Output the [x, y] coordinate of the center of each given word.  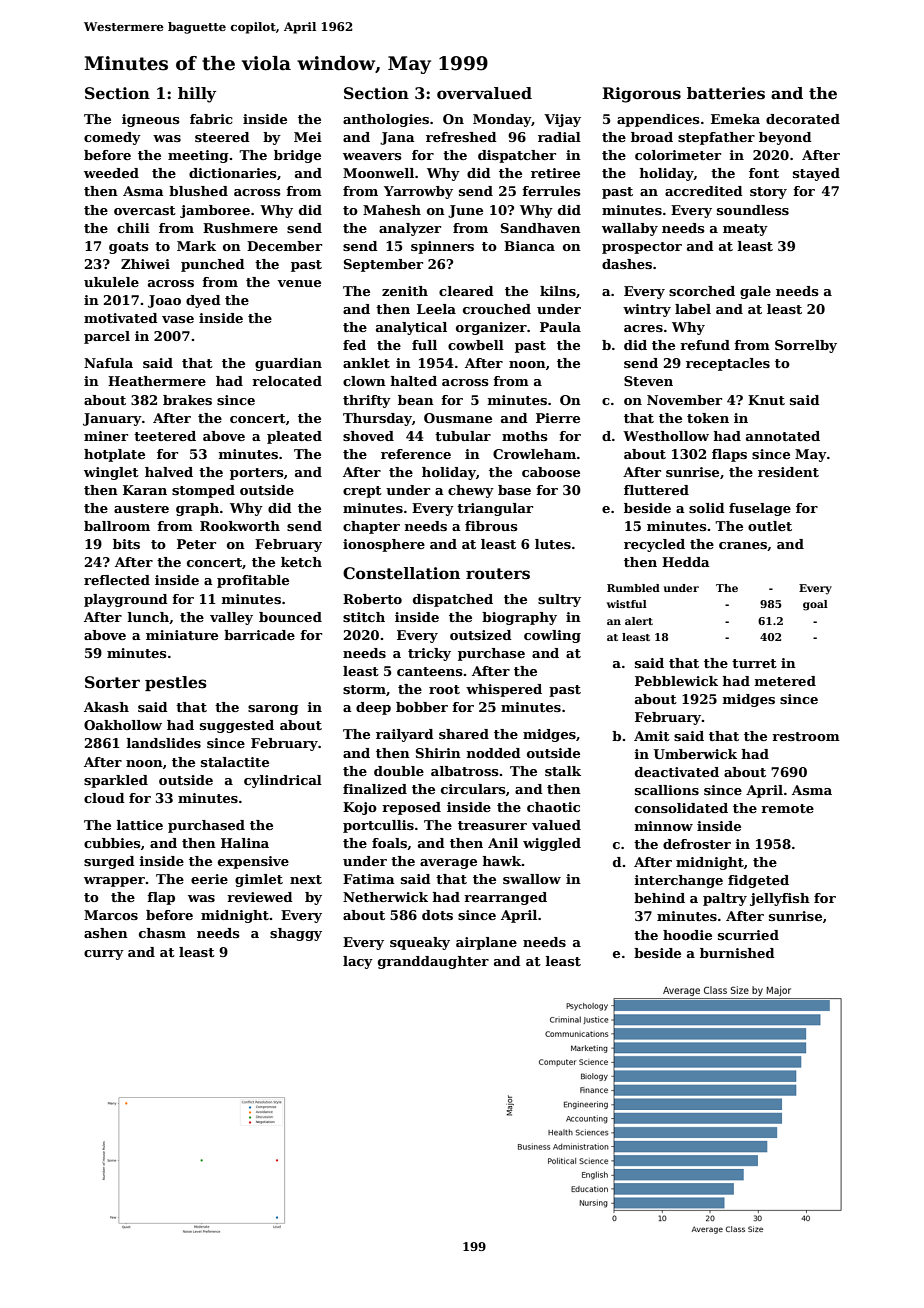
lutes [553, 544]
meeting [198, 156]
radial [559, 137]
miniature [182, 635]
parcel [107, 337]
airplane [486, 943]
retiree [555, 173]
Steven [648, 381]
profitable [253, 581]
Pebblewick [676, 681]
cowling [552, 636]
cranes [743, 545]
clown [364, 381]
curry [104, 955]
